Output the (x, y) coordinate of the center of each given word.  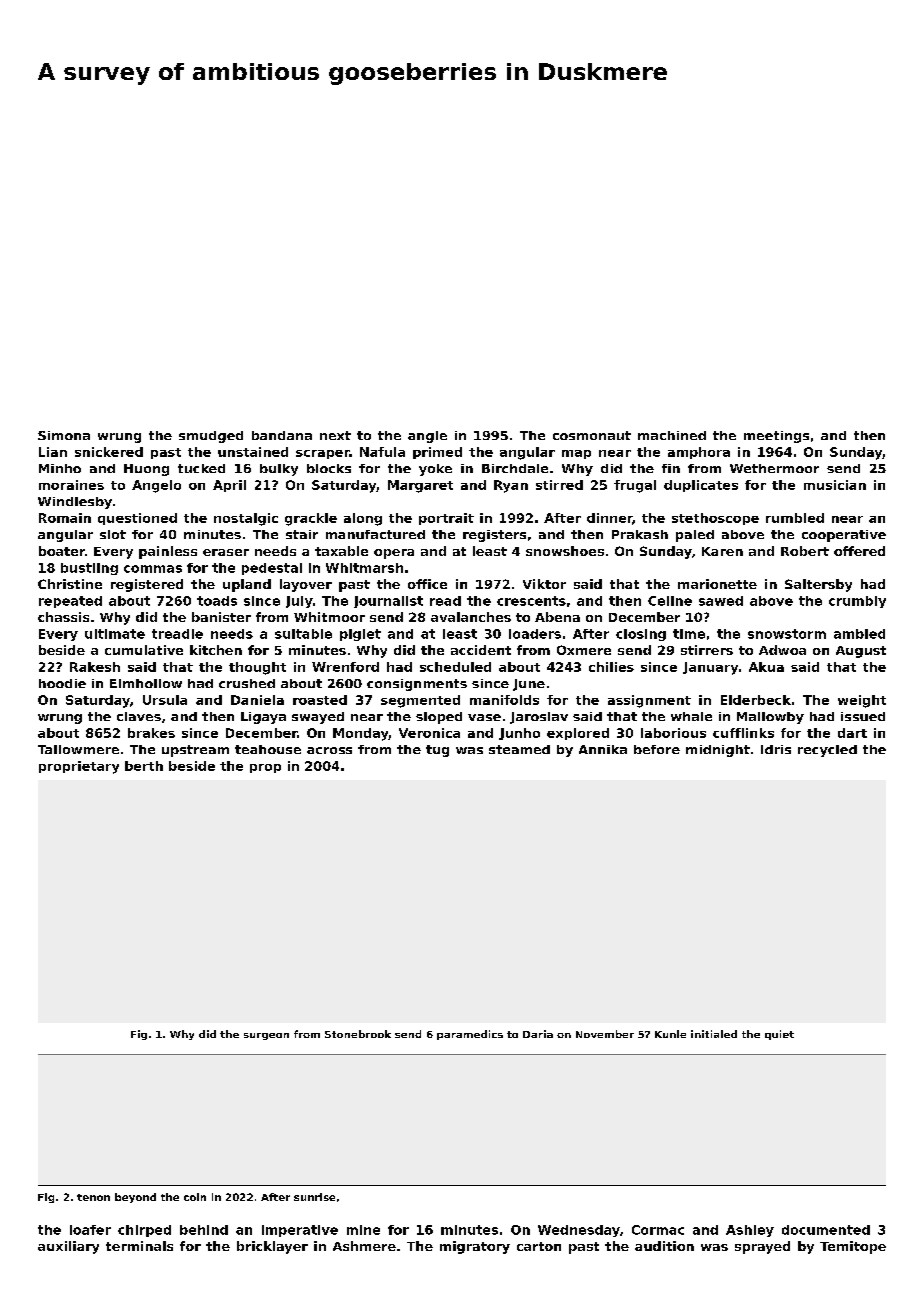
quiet (779, 1035)
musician (835, 485)
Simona (64, 435)
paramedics (470, 1035)
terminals (139, 1246)
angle (427, 437)
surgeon (266, 1036)
